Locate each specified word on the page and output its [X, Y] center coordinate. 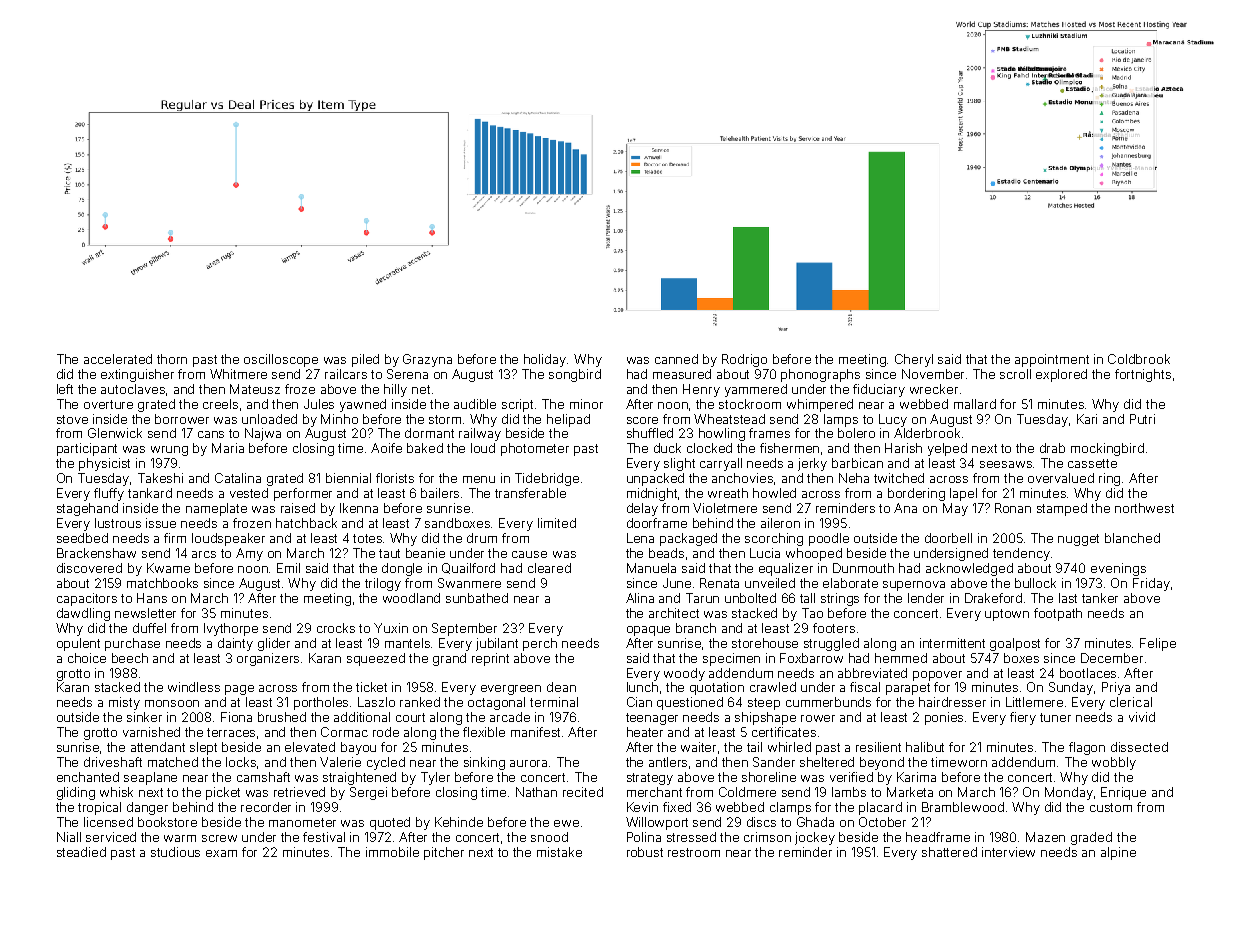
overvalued [1061, 478]
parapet [908, 689]
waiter [698, 747]
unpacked [655, 479]
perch [540, 644]
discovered [89, 568]
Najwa [263, 434]
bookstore [167, 822]
